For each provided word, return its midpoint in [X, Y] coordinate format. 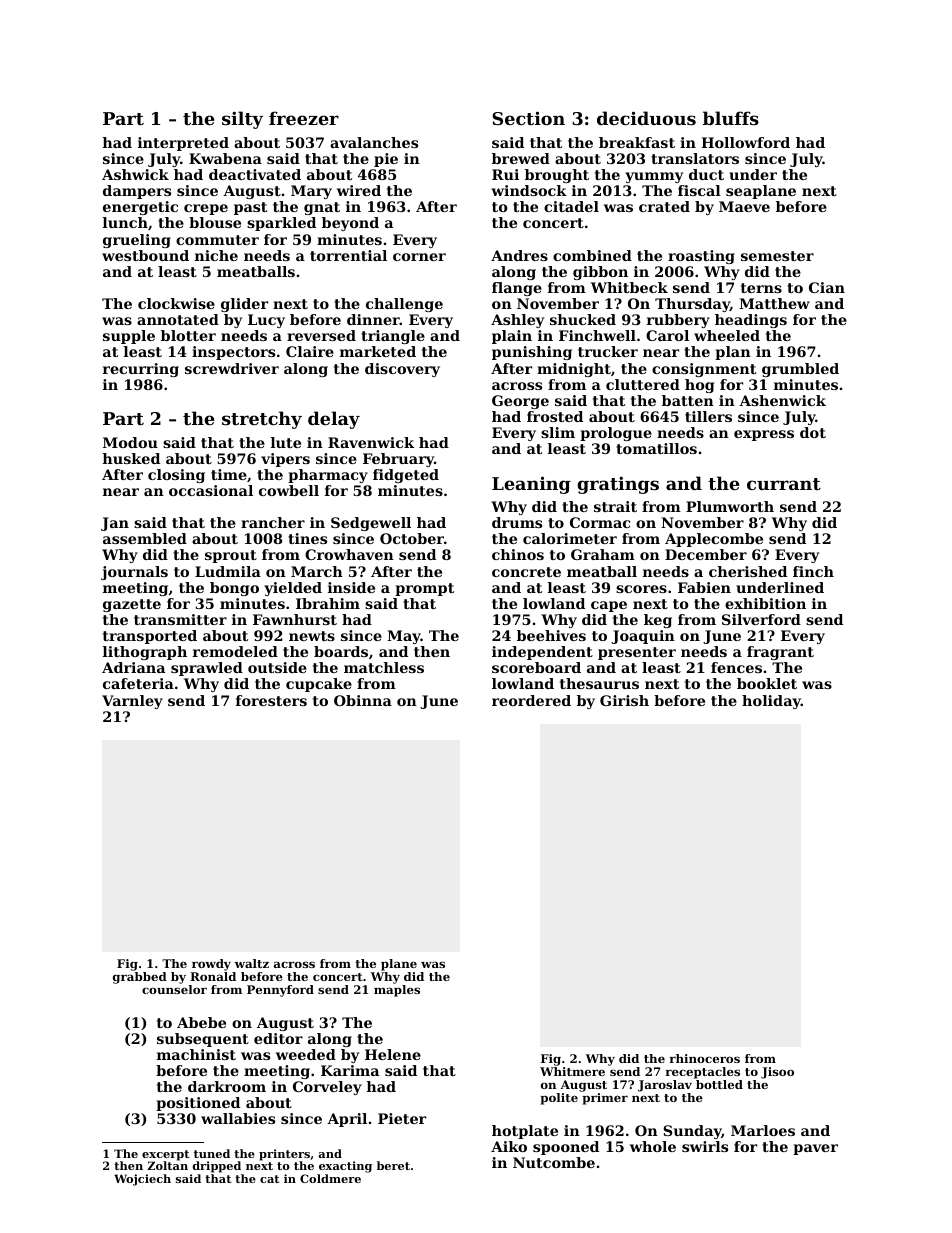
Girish [624, 700]
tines [307, 538]
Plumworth [730, 506]
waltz [252, 963]
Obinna [363, 700]
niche [216, 255]
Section [528, 118]
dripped [217, 1167]
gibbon [600, 273]
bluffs [731, 118]
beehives [551, 635]
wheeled [727, 335]
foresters [271, 700]
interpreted [183, 144]
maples [397, 991]
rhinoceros [705, 1058]
